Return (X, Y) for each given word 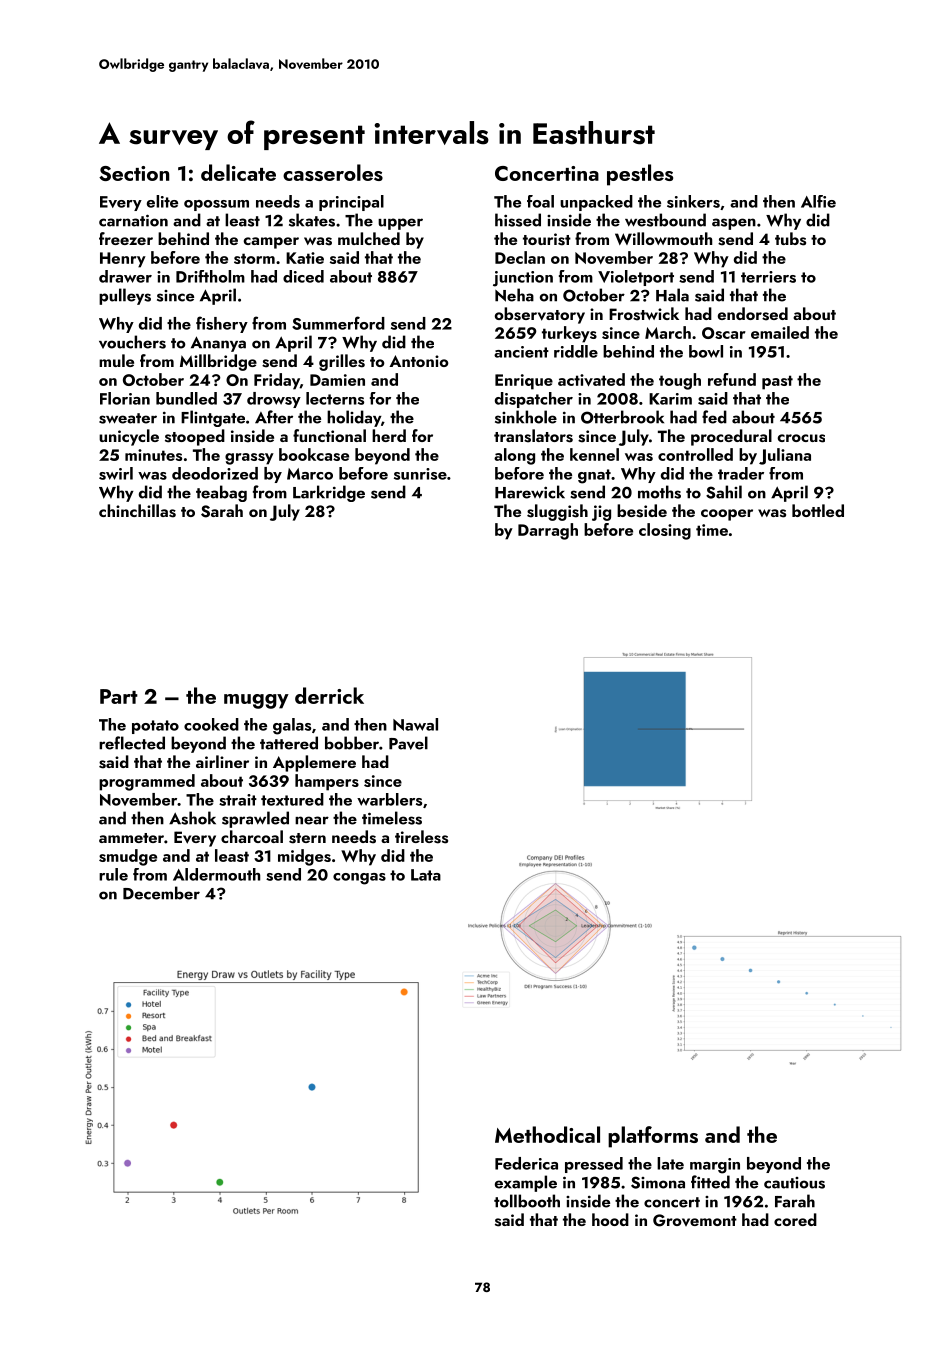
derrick (329, 695)
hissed (518, 220)
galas (292, 726)
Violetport (636, 278)
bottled (818, 510)
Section (134, 173)
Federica (526, 1163)
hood (610, 1219)
